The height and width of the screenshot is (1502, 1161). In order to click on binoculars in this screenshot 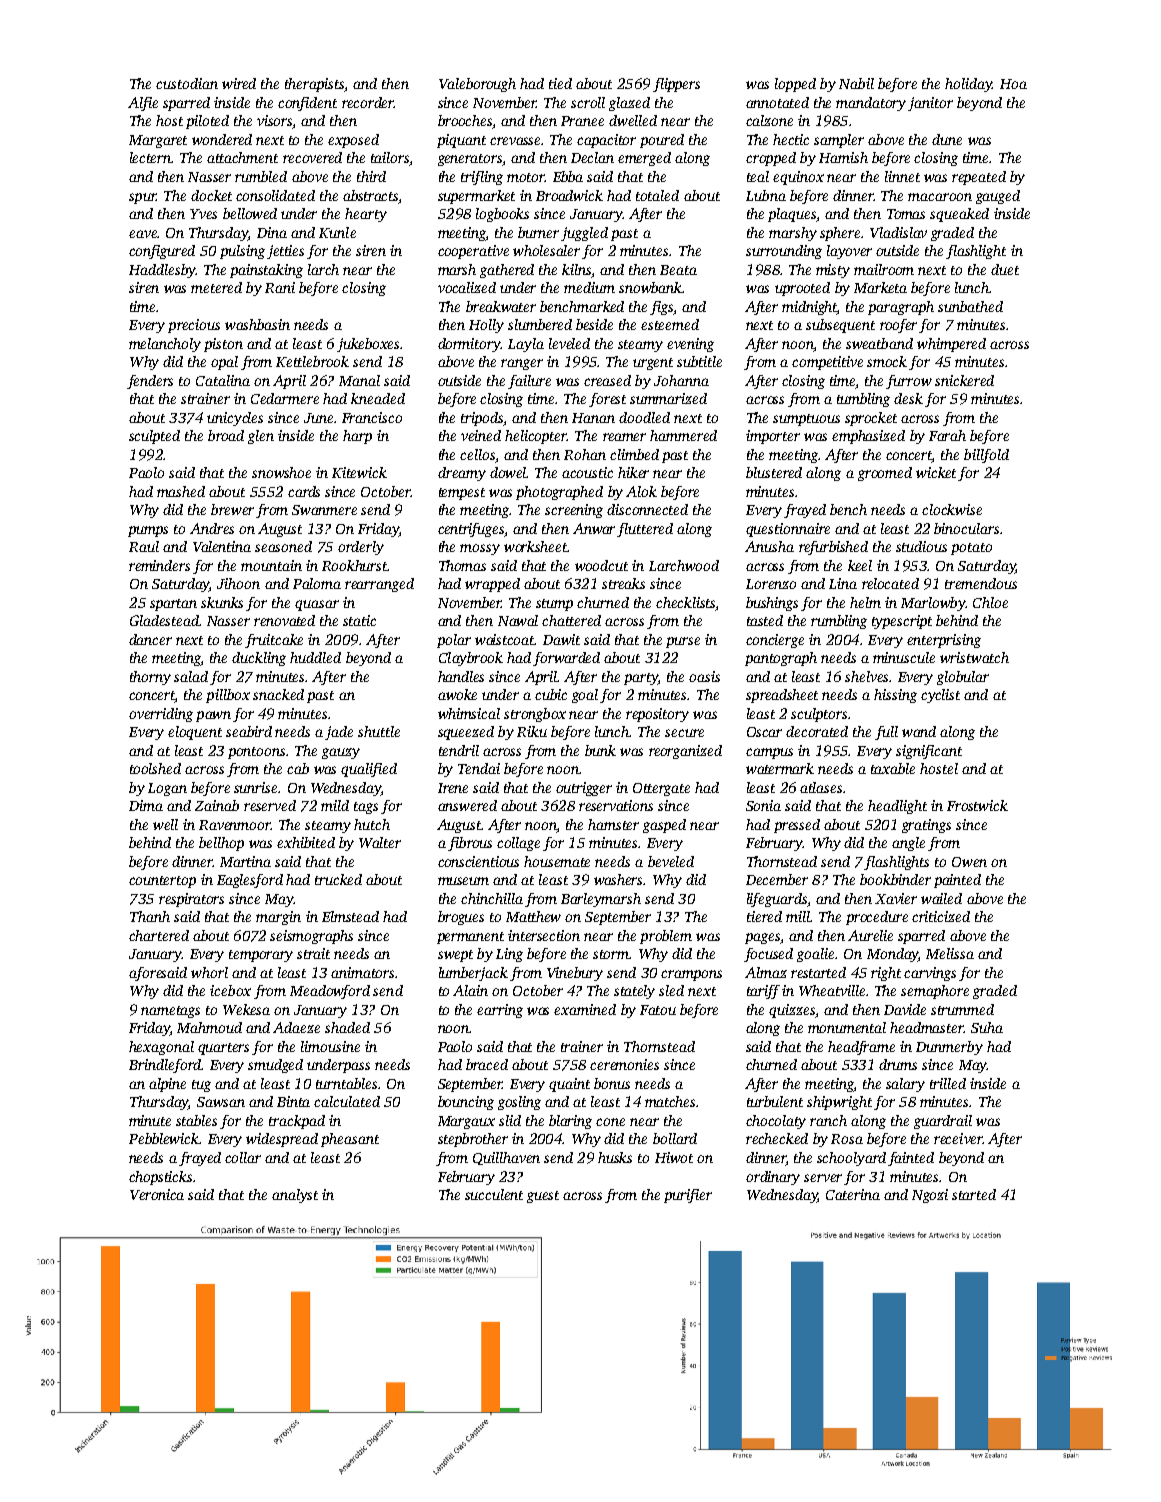, I will do `click(966, 528)`.
